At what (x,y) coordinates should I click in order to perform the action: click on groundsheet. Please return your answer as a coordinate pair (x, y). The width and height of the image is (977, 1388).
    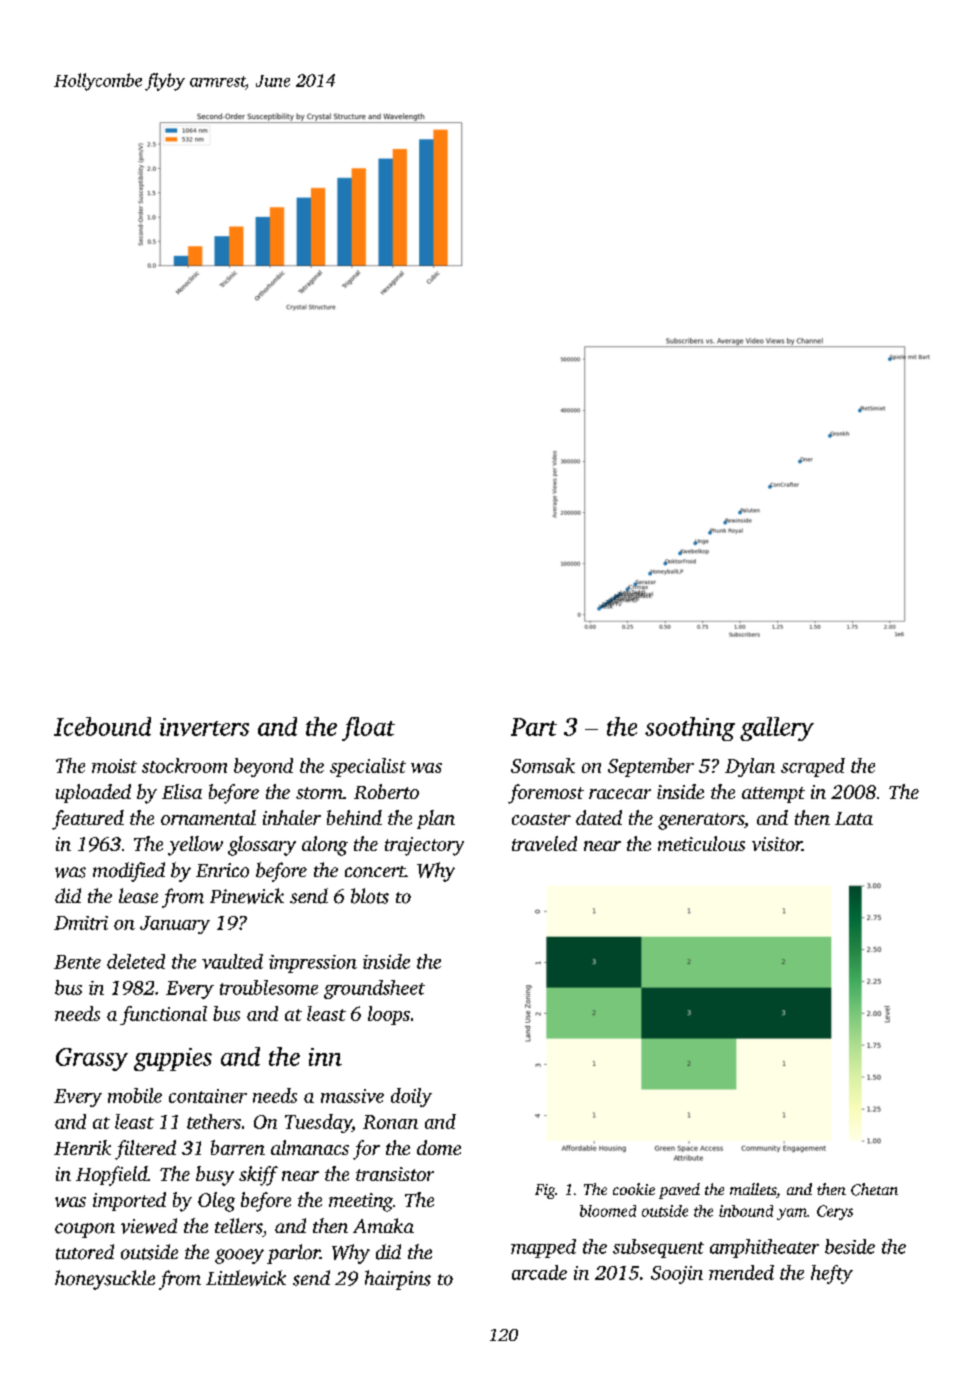
    Looking at the image, I should click on (374, 989).
